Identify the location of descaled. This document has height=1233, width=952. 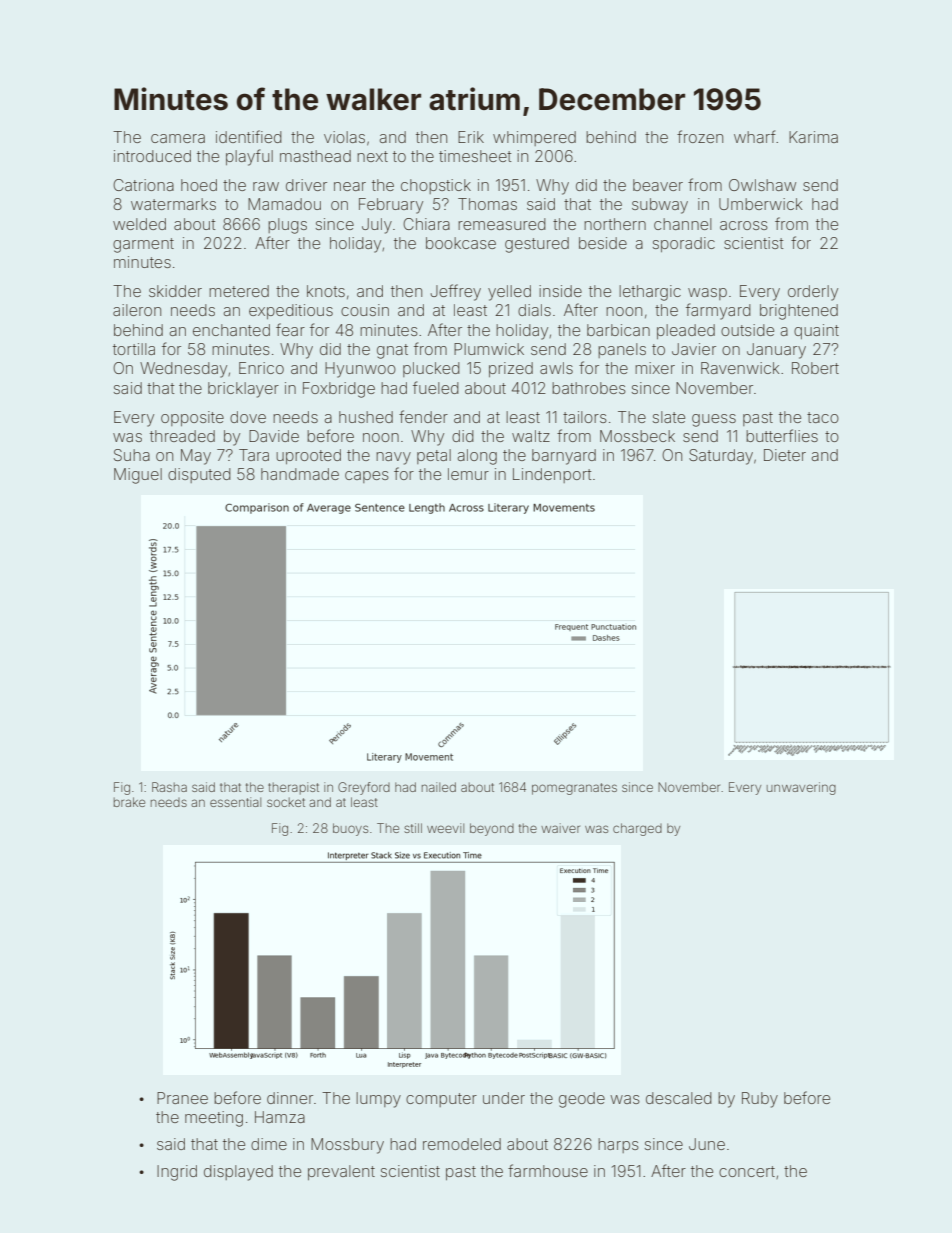
(679, 1098).
